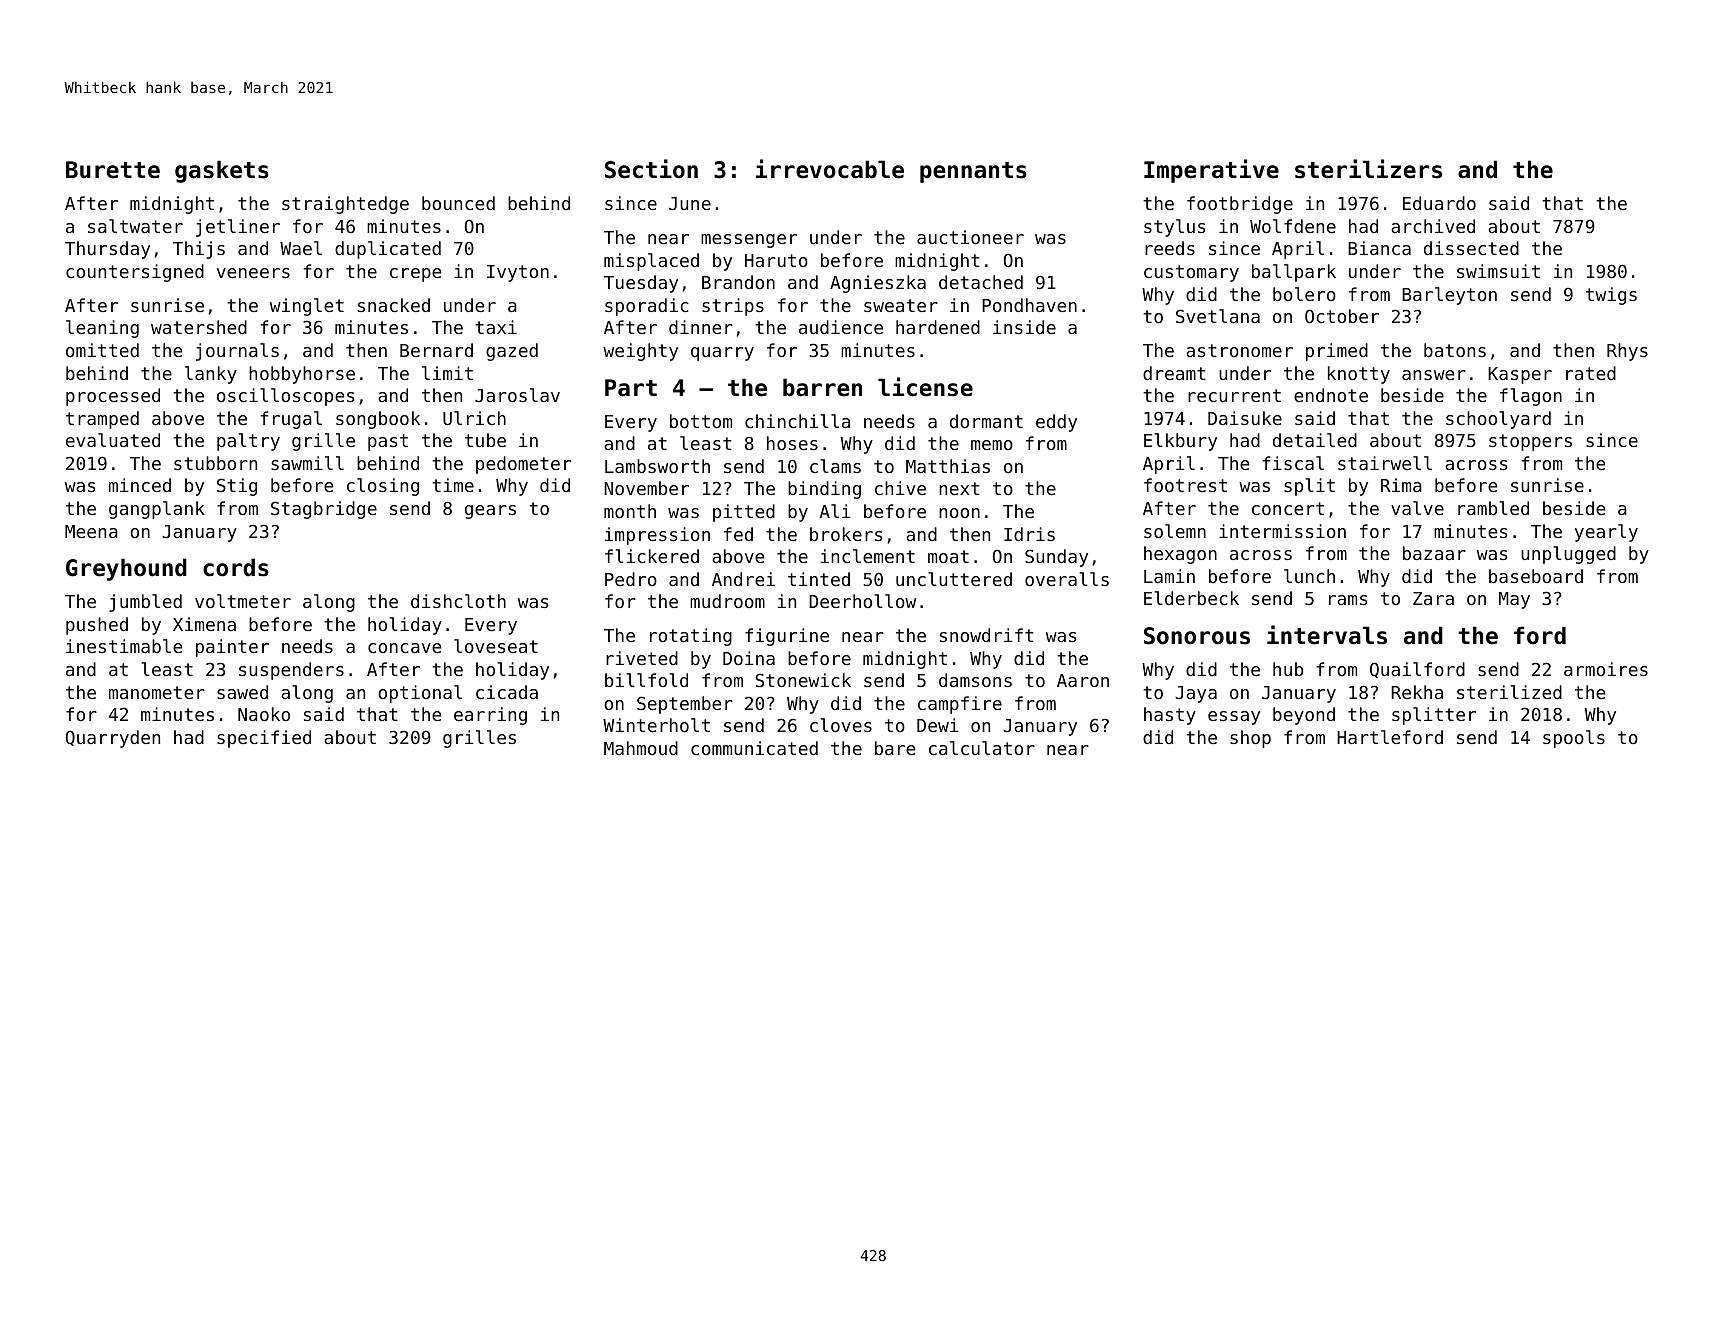 Image resolution: width=1720 pixels, height=1329 pixels. I want to click on license, so click(925, 387).
